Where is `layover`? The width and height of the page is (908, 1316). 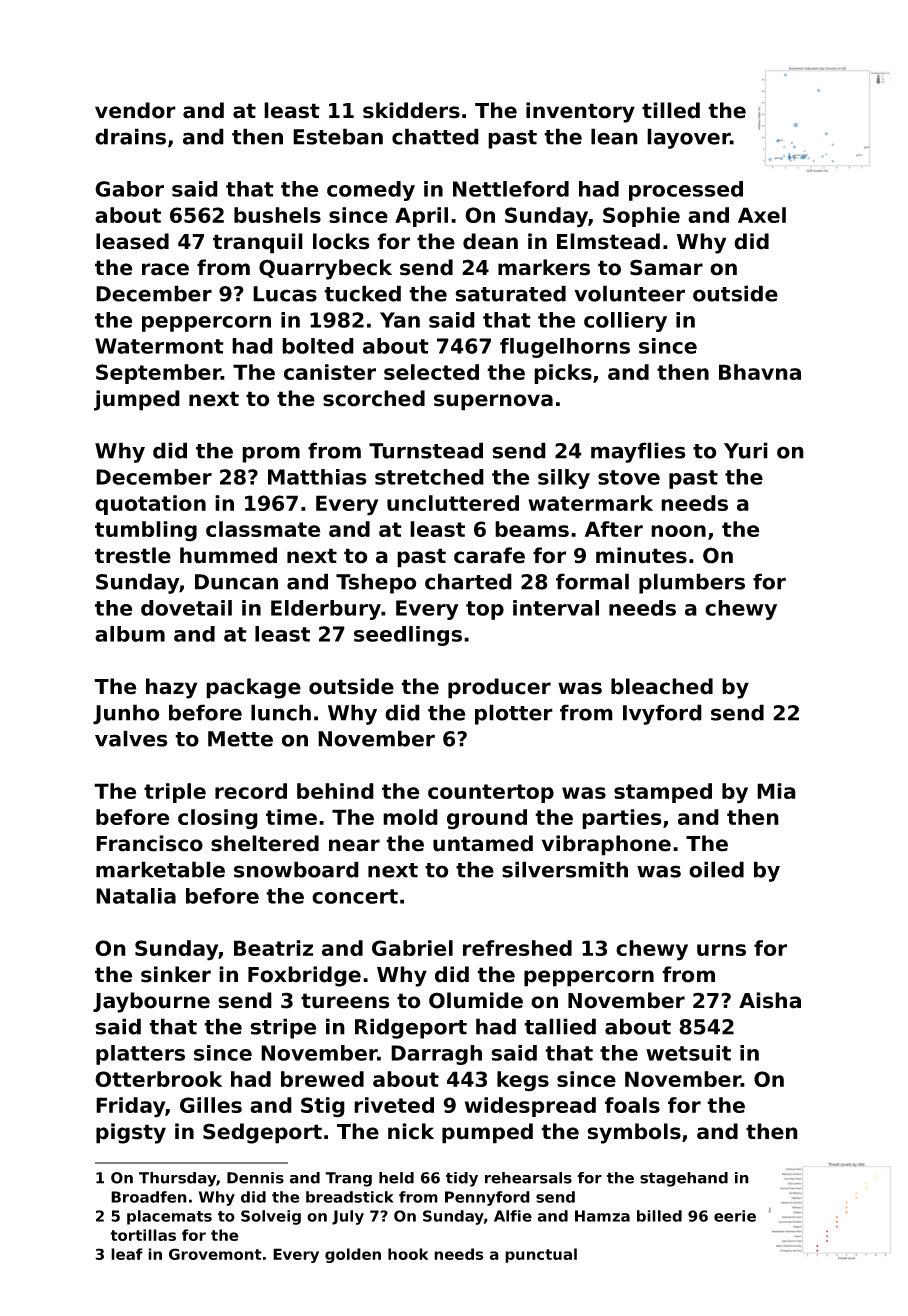 layover is located at coordinates (688, 138).
